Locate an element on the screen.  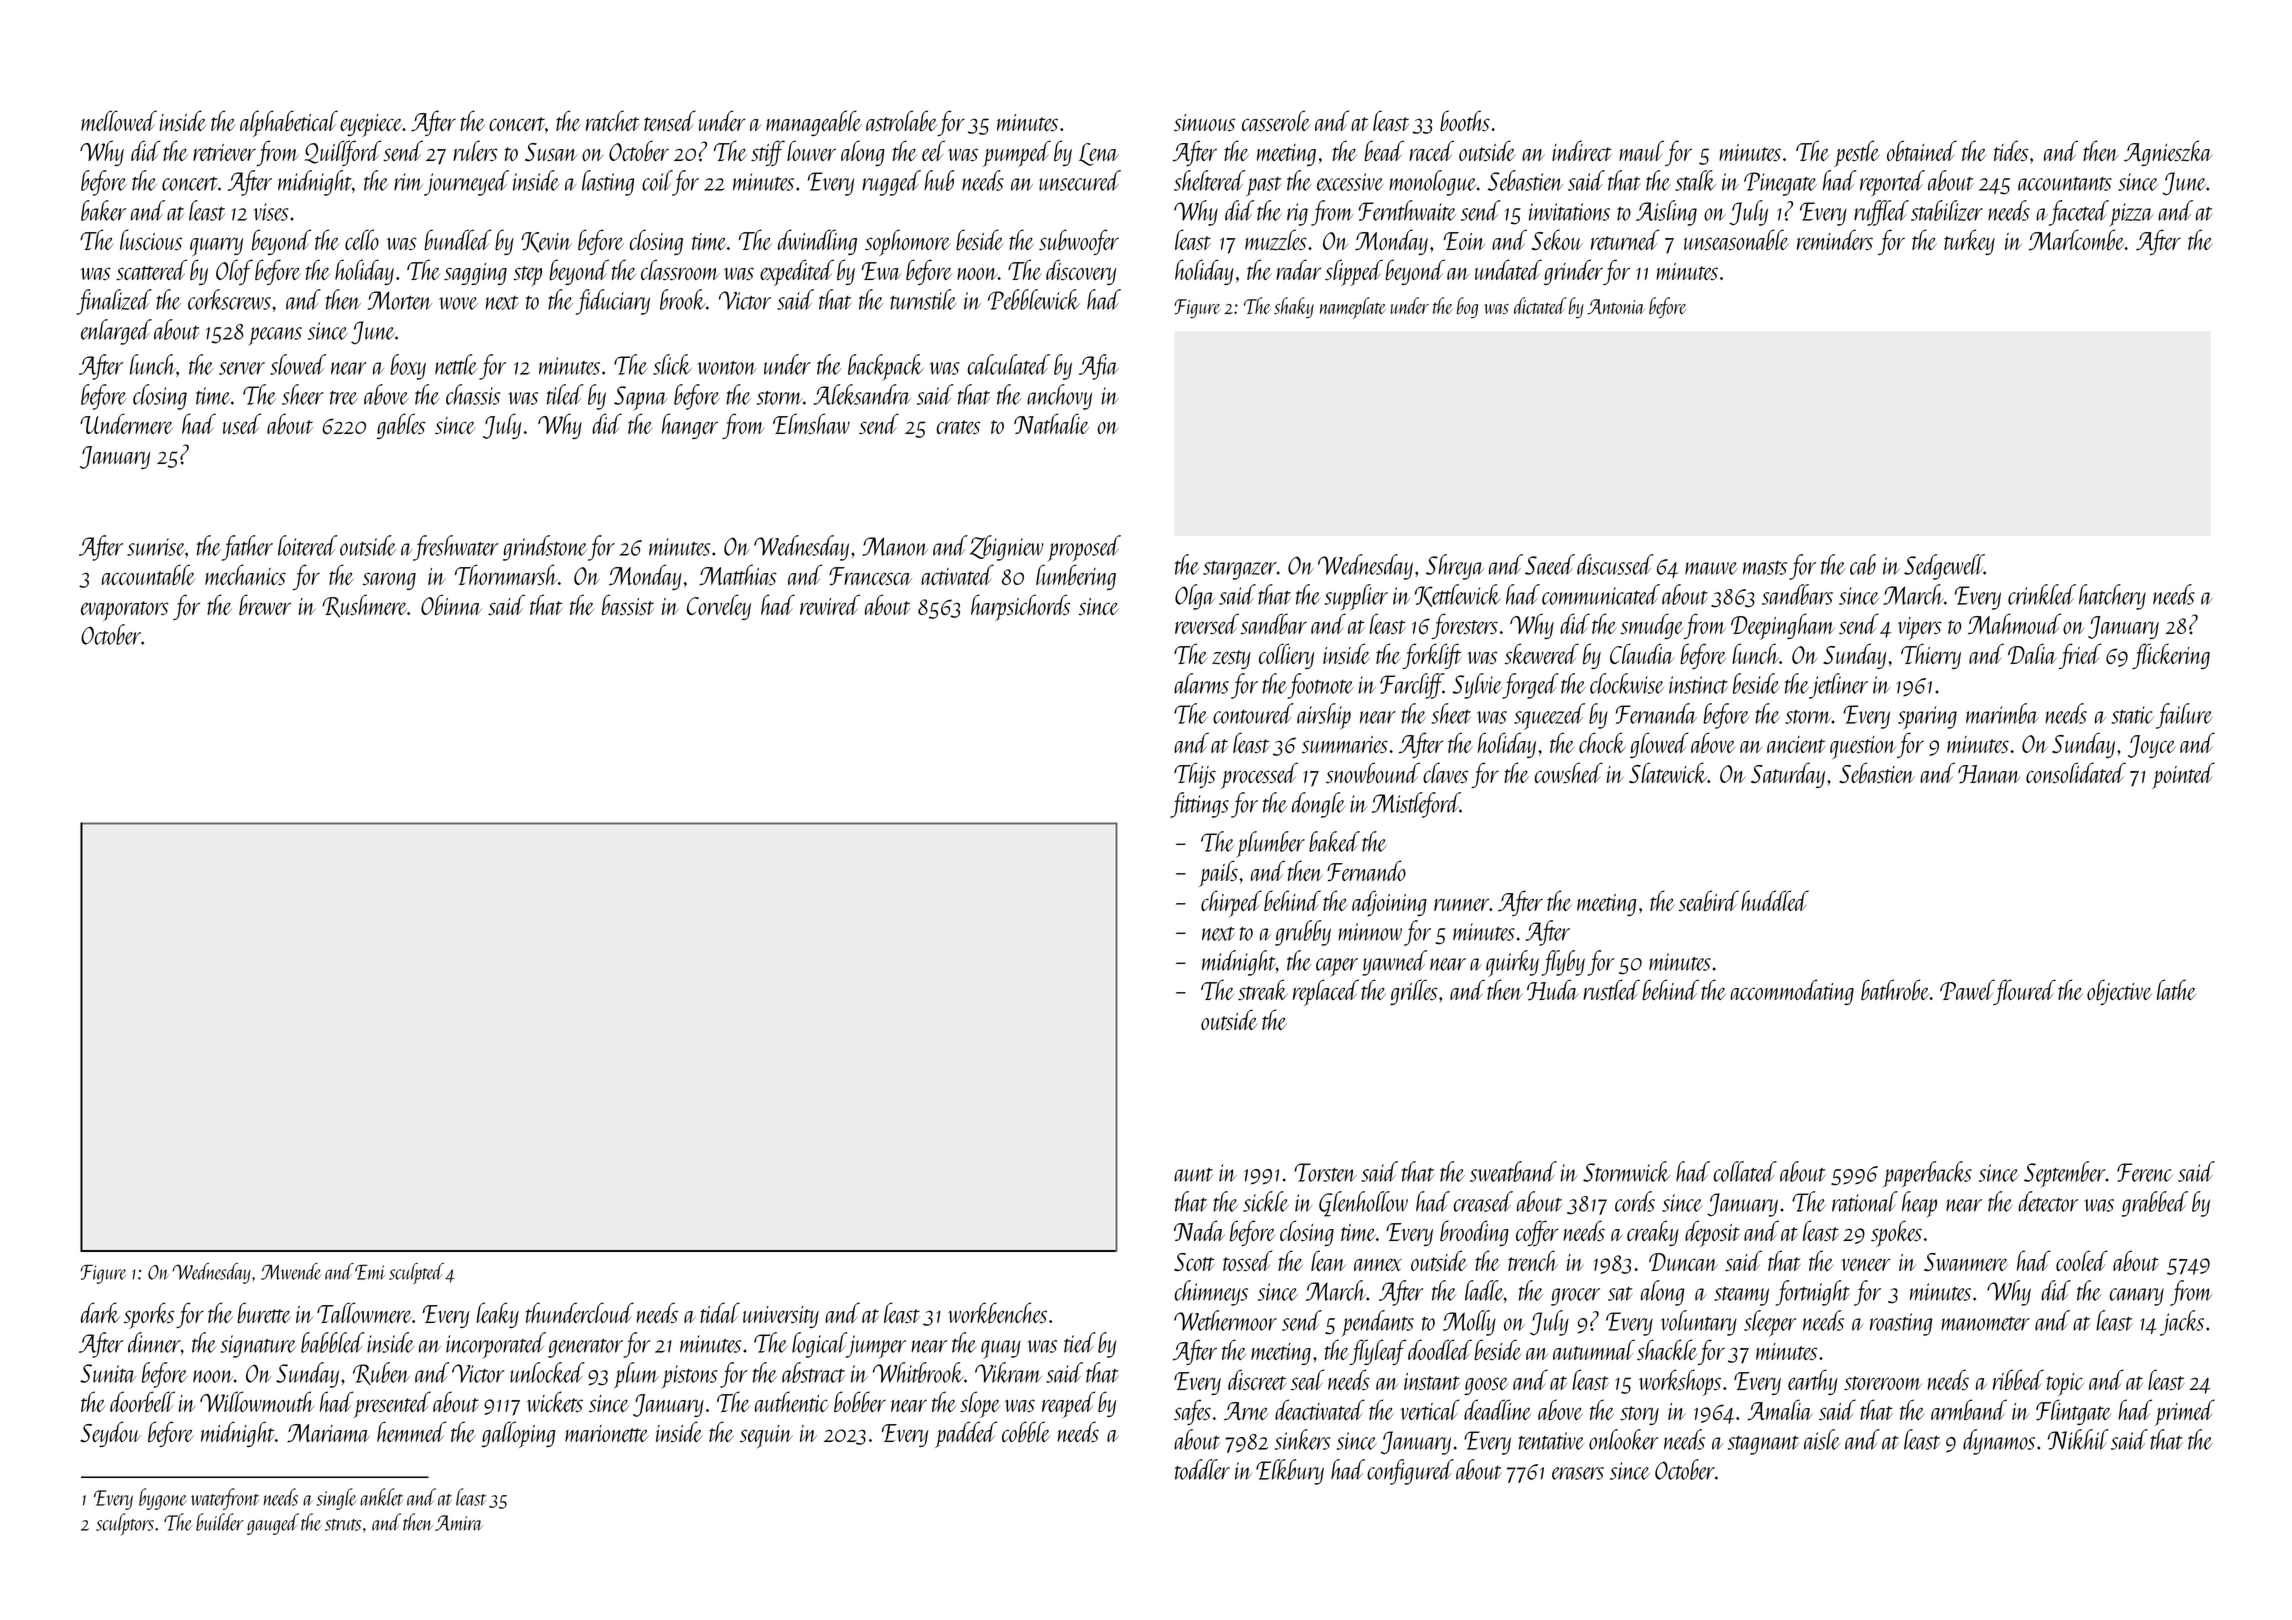
struts is located at coordinates (343, 1525).
